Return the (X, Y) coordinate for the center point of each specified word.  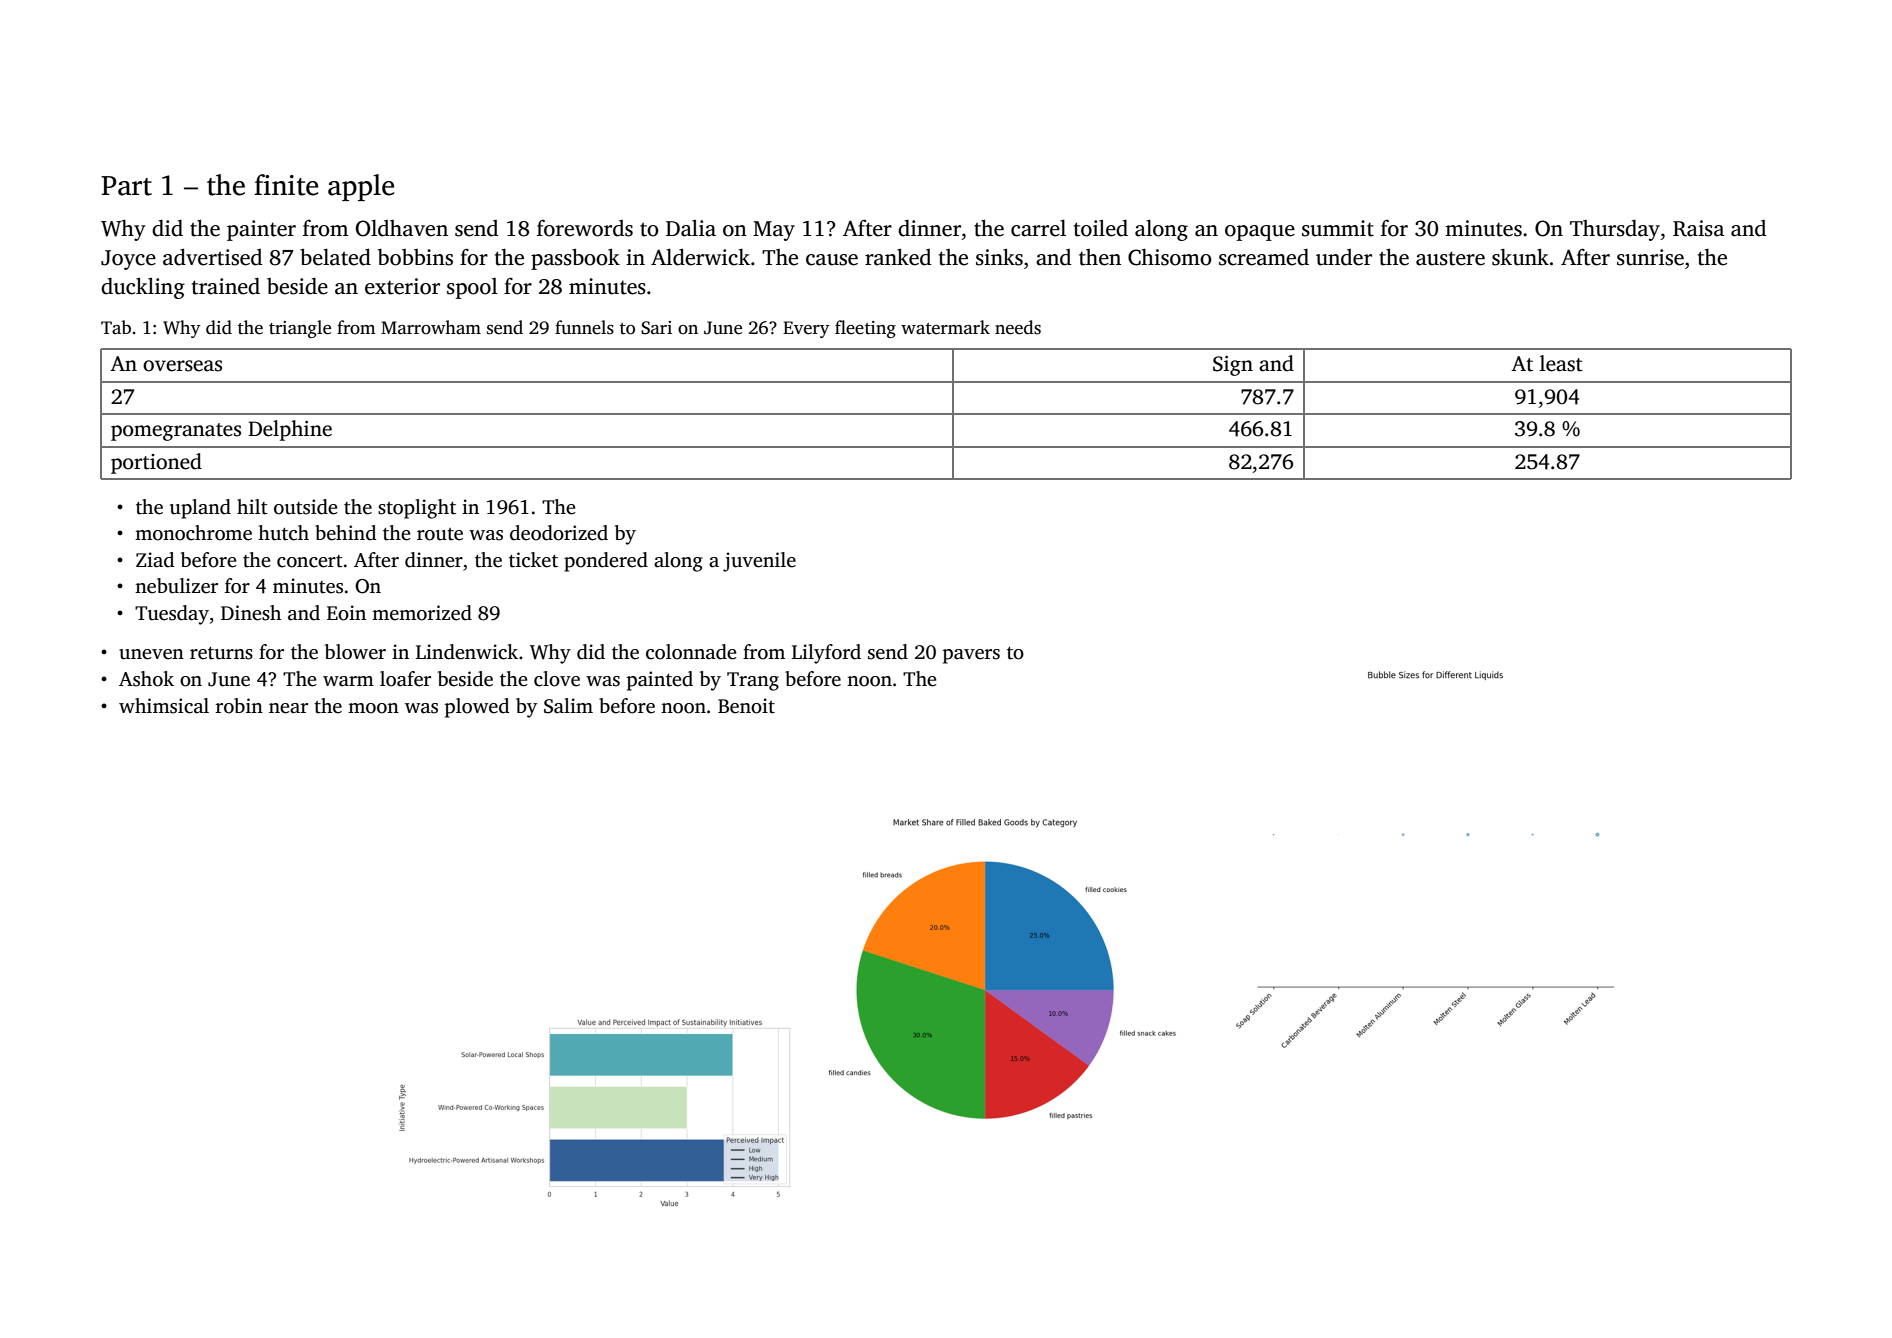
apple (361, 187)
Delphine (290, 430)
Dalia (691, 228)
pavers (971, 656)
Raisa (1698, 228)
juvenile (759, 562)
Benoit (746, 706)
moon (373, 708)
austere (1450, 258)
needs (1018, 327)
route (440, 534)
